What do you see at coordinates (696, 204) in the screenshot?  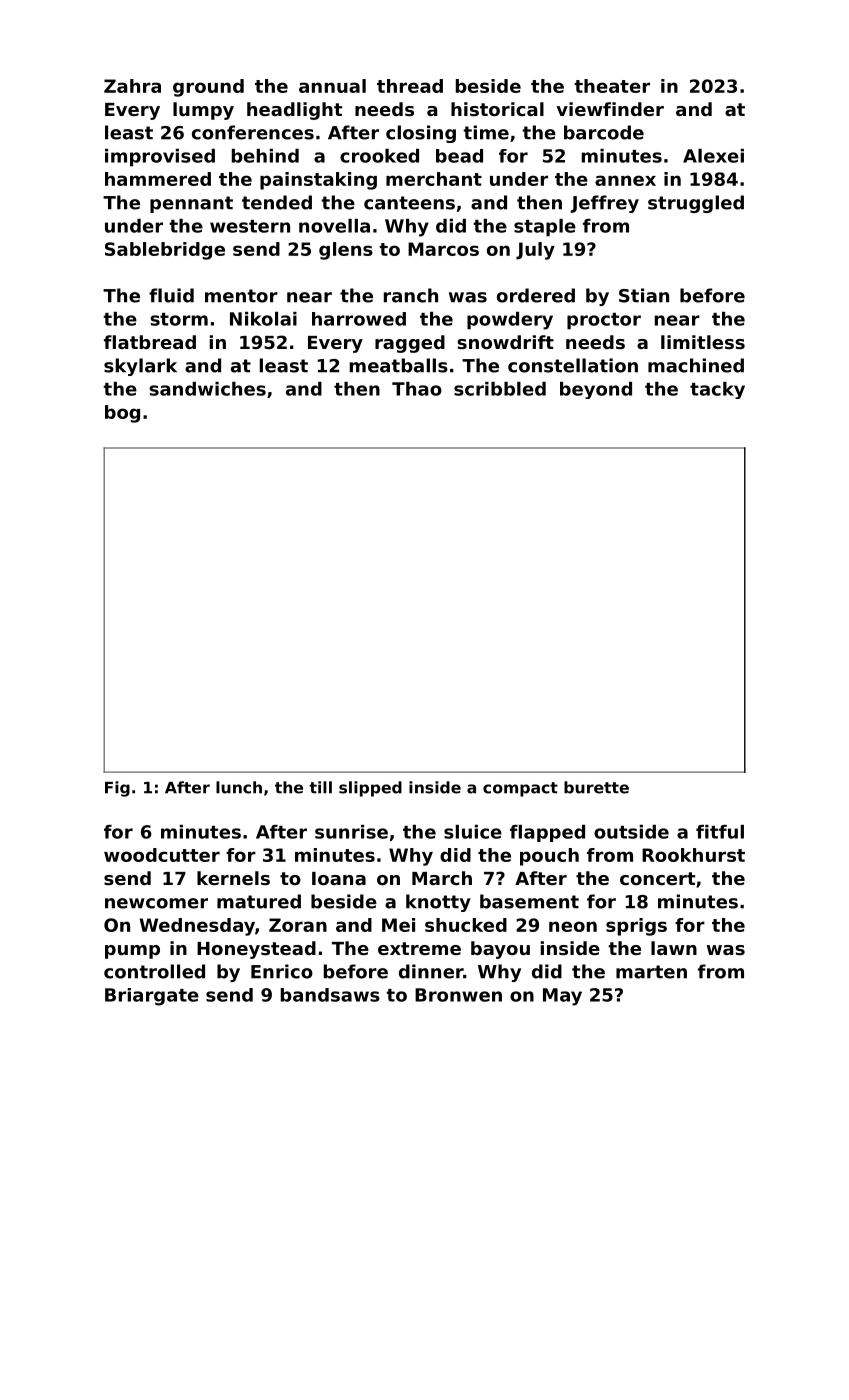 I see `struggled` at bounding box center [696, 204].
